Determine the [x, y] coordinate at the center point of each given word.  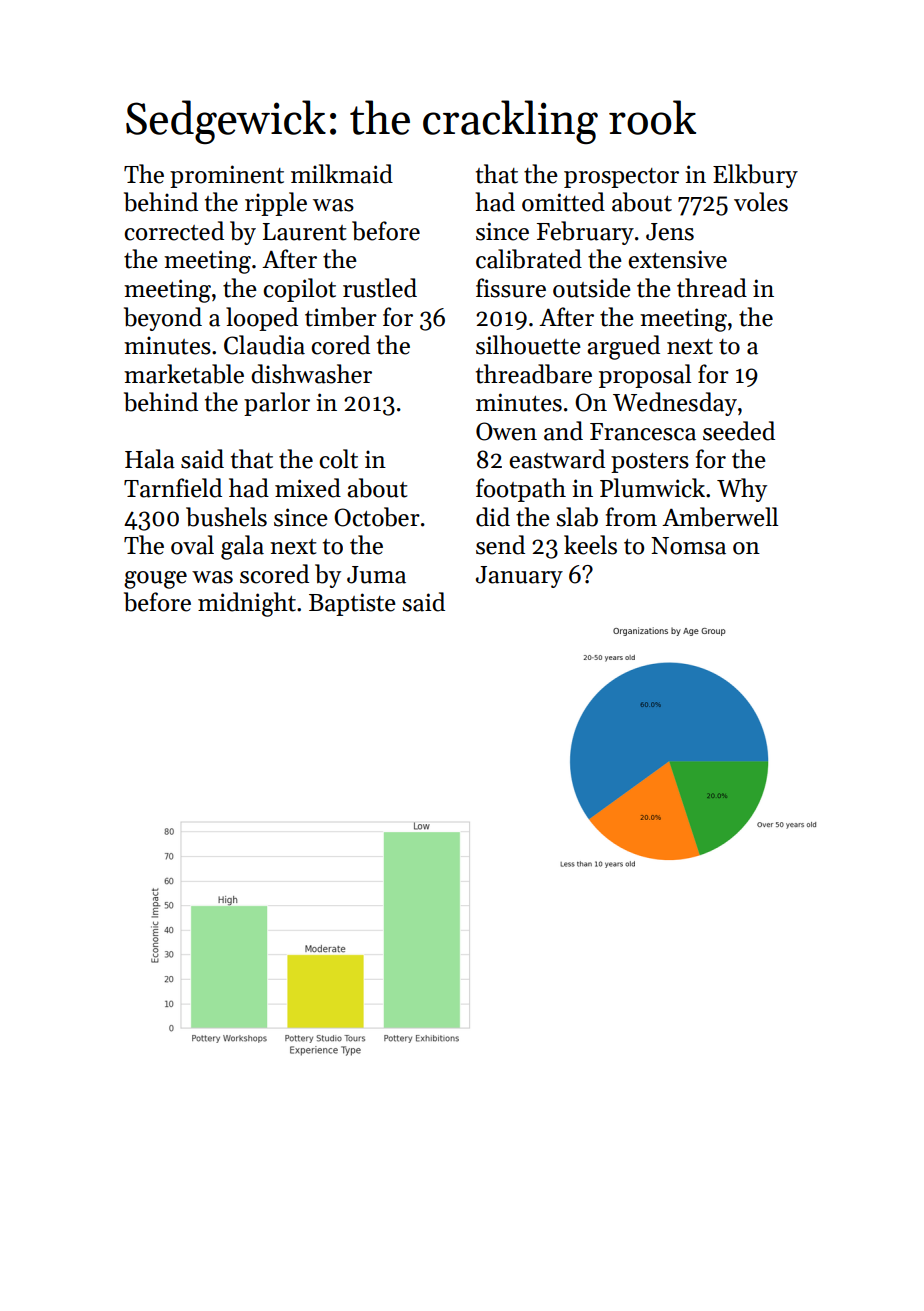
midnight [247, 604]
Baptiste [352, 604]
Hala [150, 459]
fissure [511, 288]
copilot [299, 290]
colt [338, 459]
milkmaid [342, 174]
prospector [621, 178]
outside [592, 288]
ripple [276, 204]
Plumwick [652, 488]
